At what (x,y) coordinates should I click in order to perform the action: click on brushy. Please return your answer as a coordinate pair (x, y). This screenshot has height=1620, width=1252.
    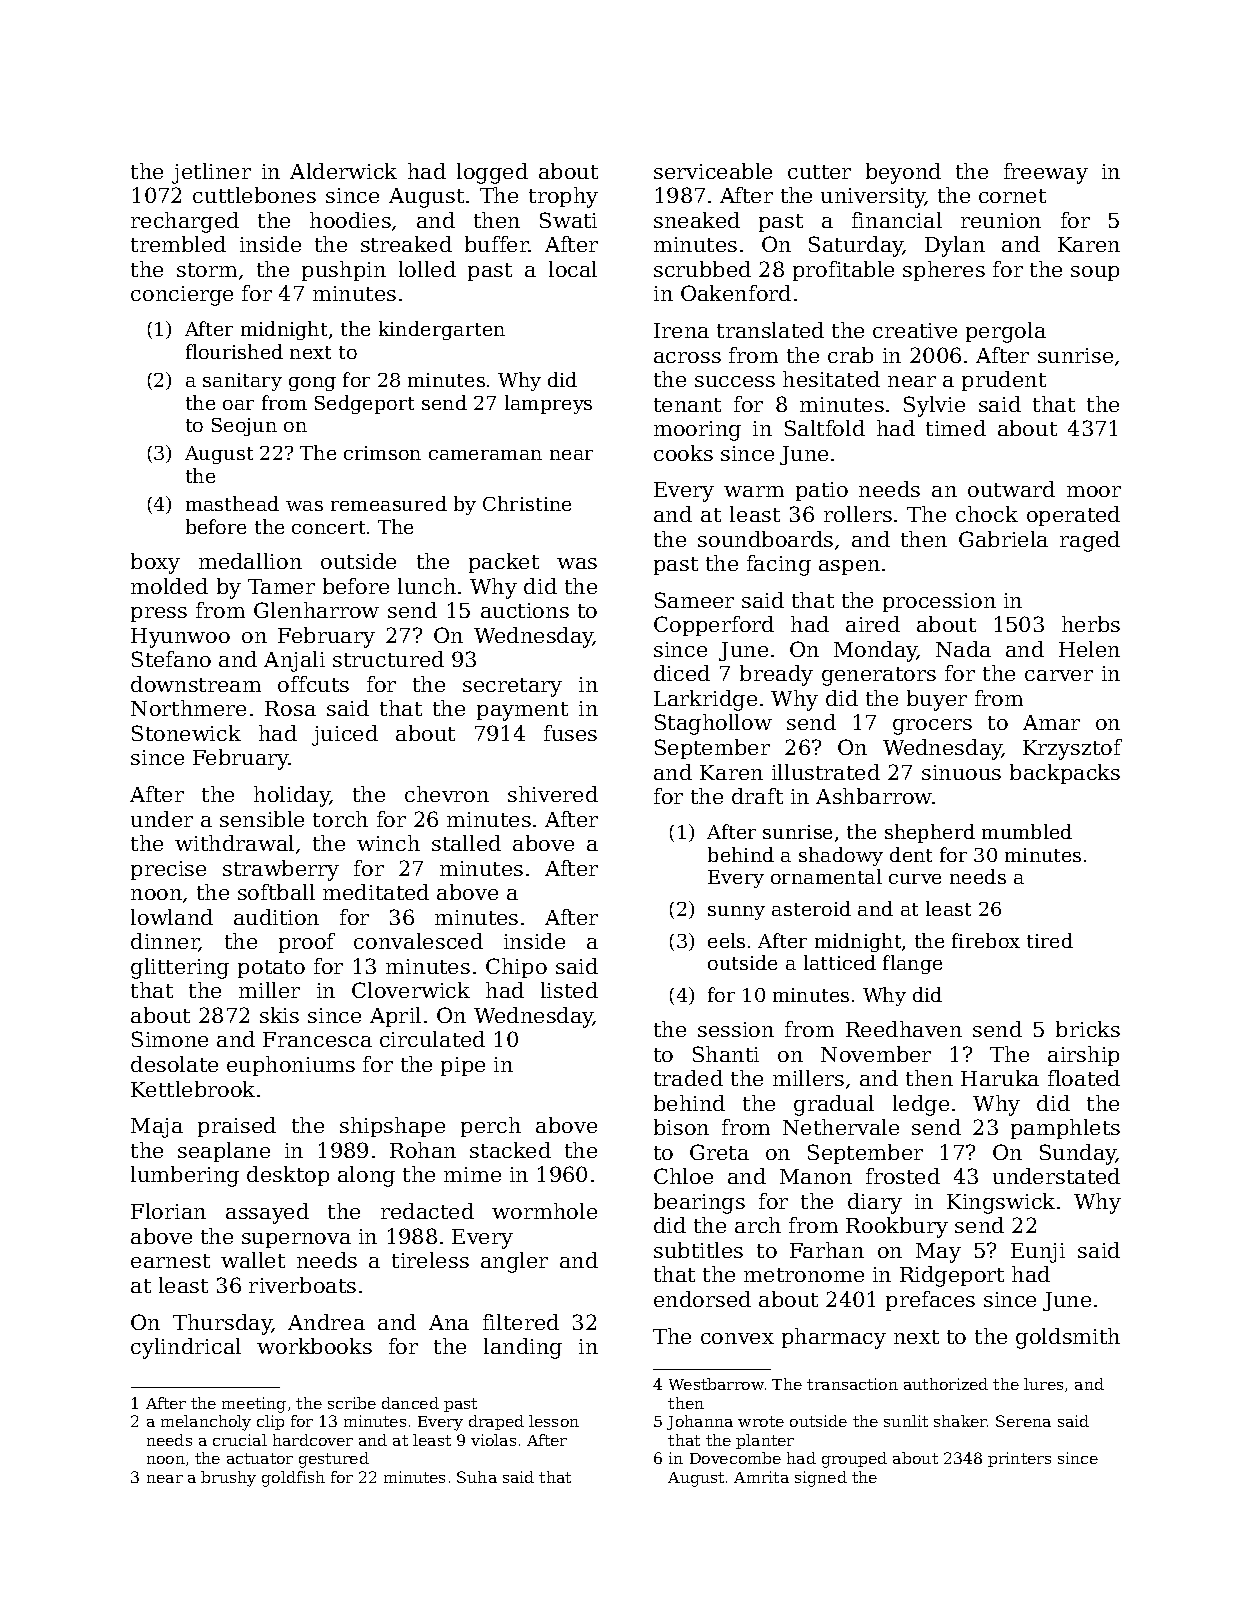
    Looking at the image, I should click on (228, 1479).
